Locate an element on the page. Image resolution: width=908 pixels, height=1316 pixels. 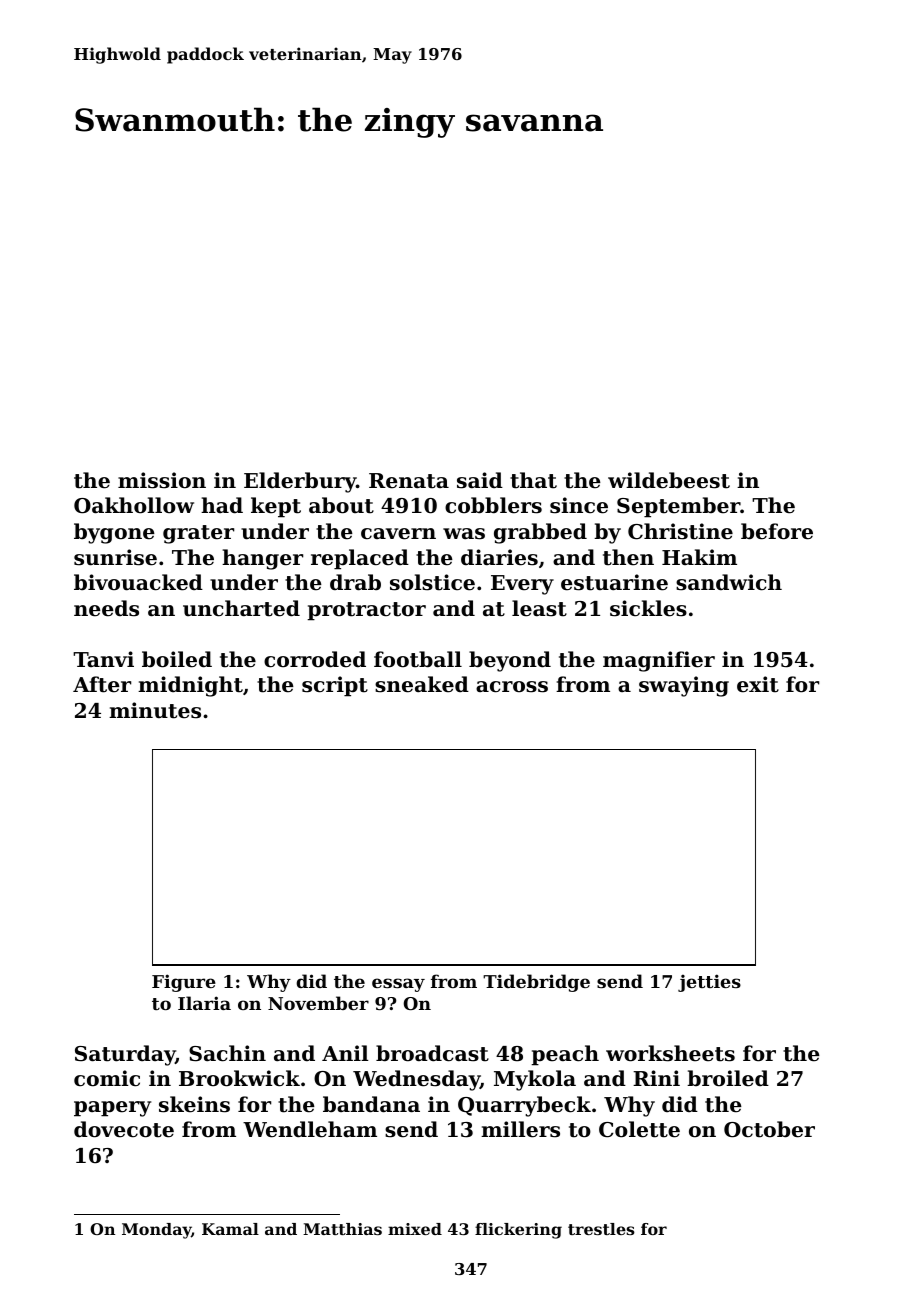
before is located at coordinates (777, 531).
